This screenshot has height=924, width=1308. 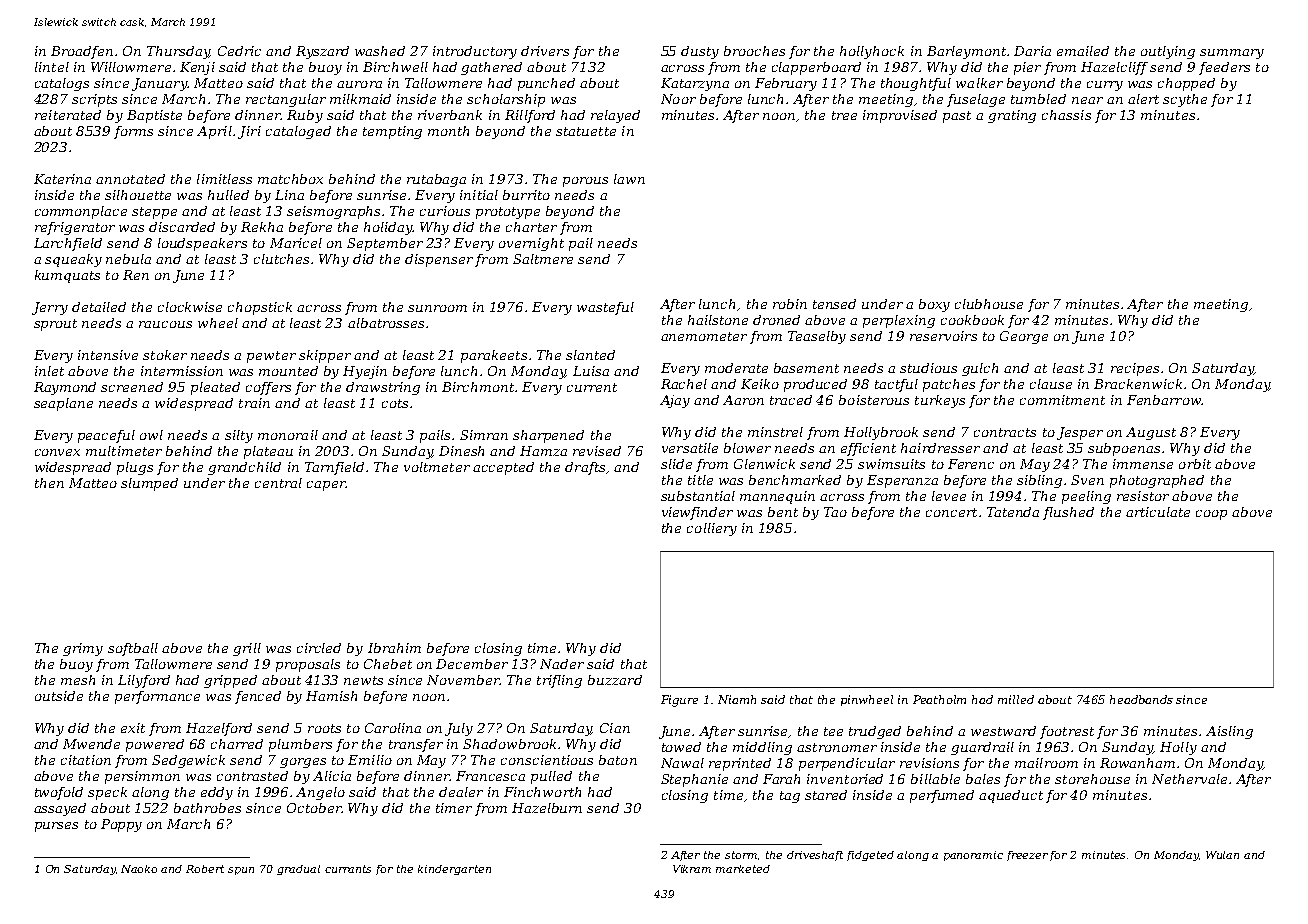 I want to click on then, so click(x=49, y=483).
